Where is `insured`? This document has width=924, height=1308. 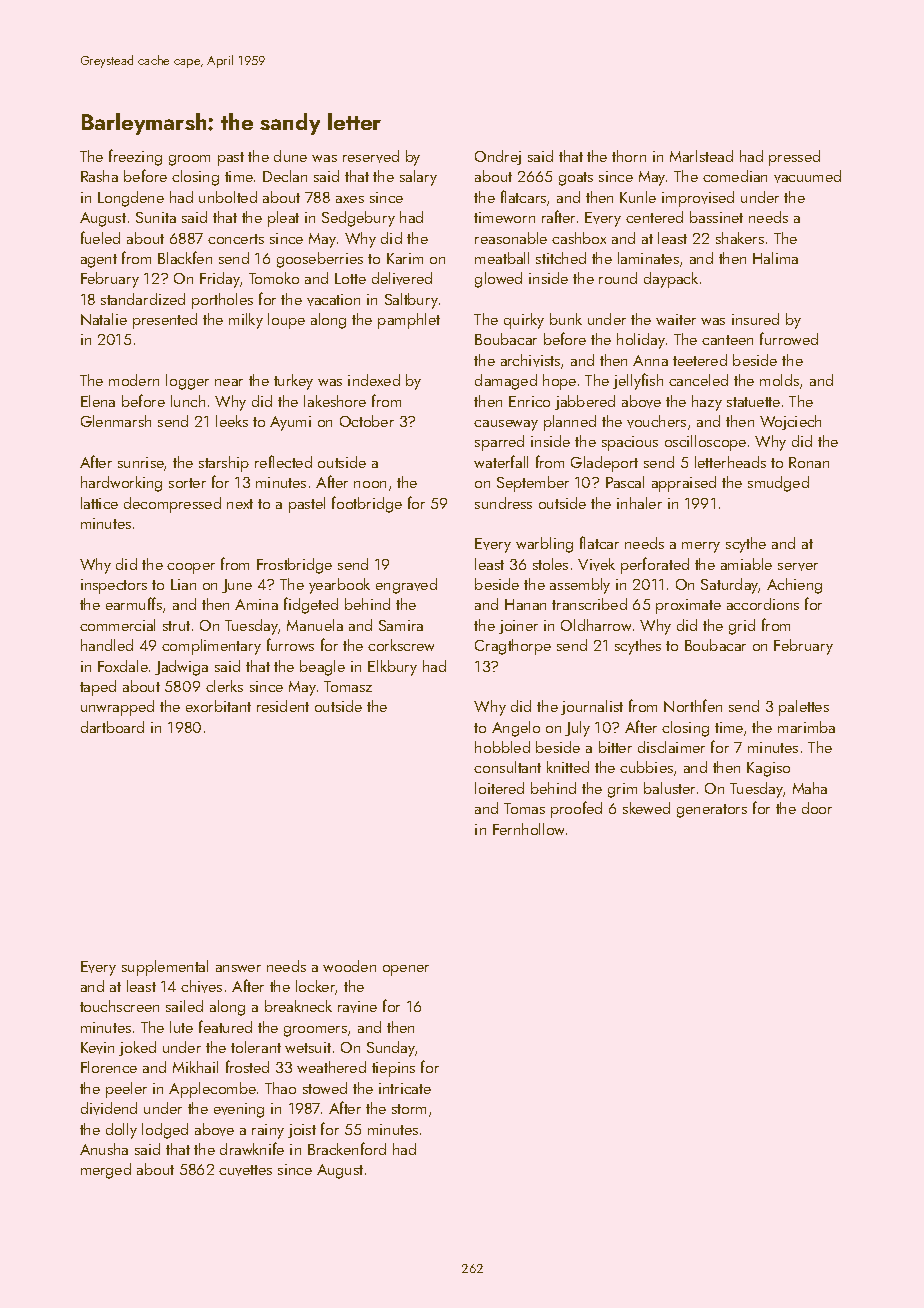
insured is located at coordinates (755, 319).
